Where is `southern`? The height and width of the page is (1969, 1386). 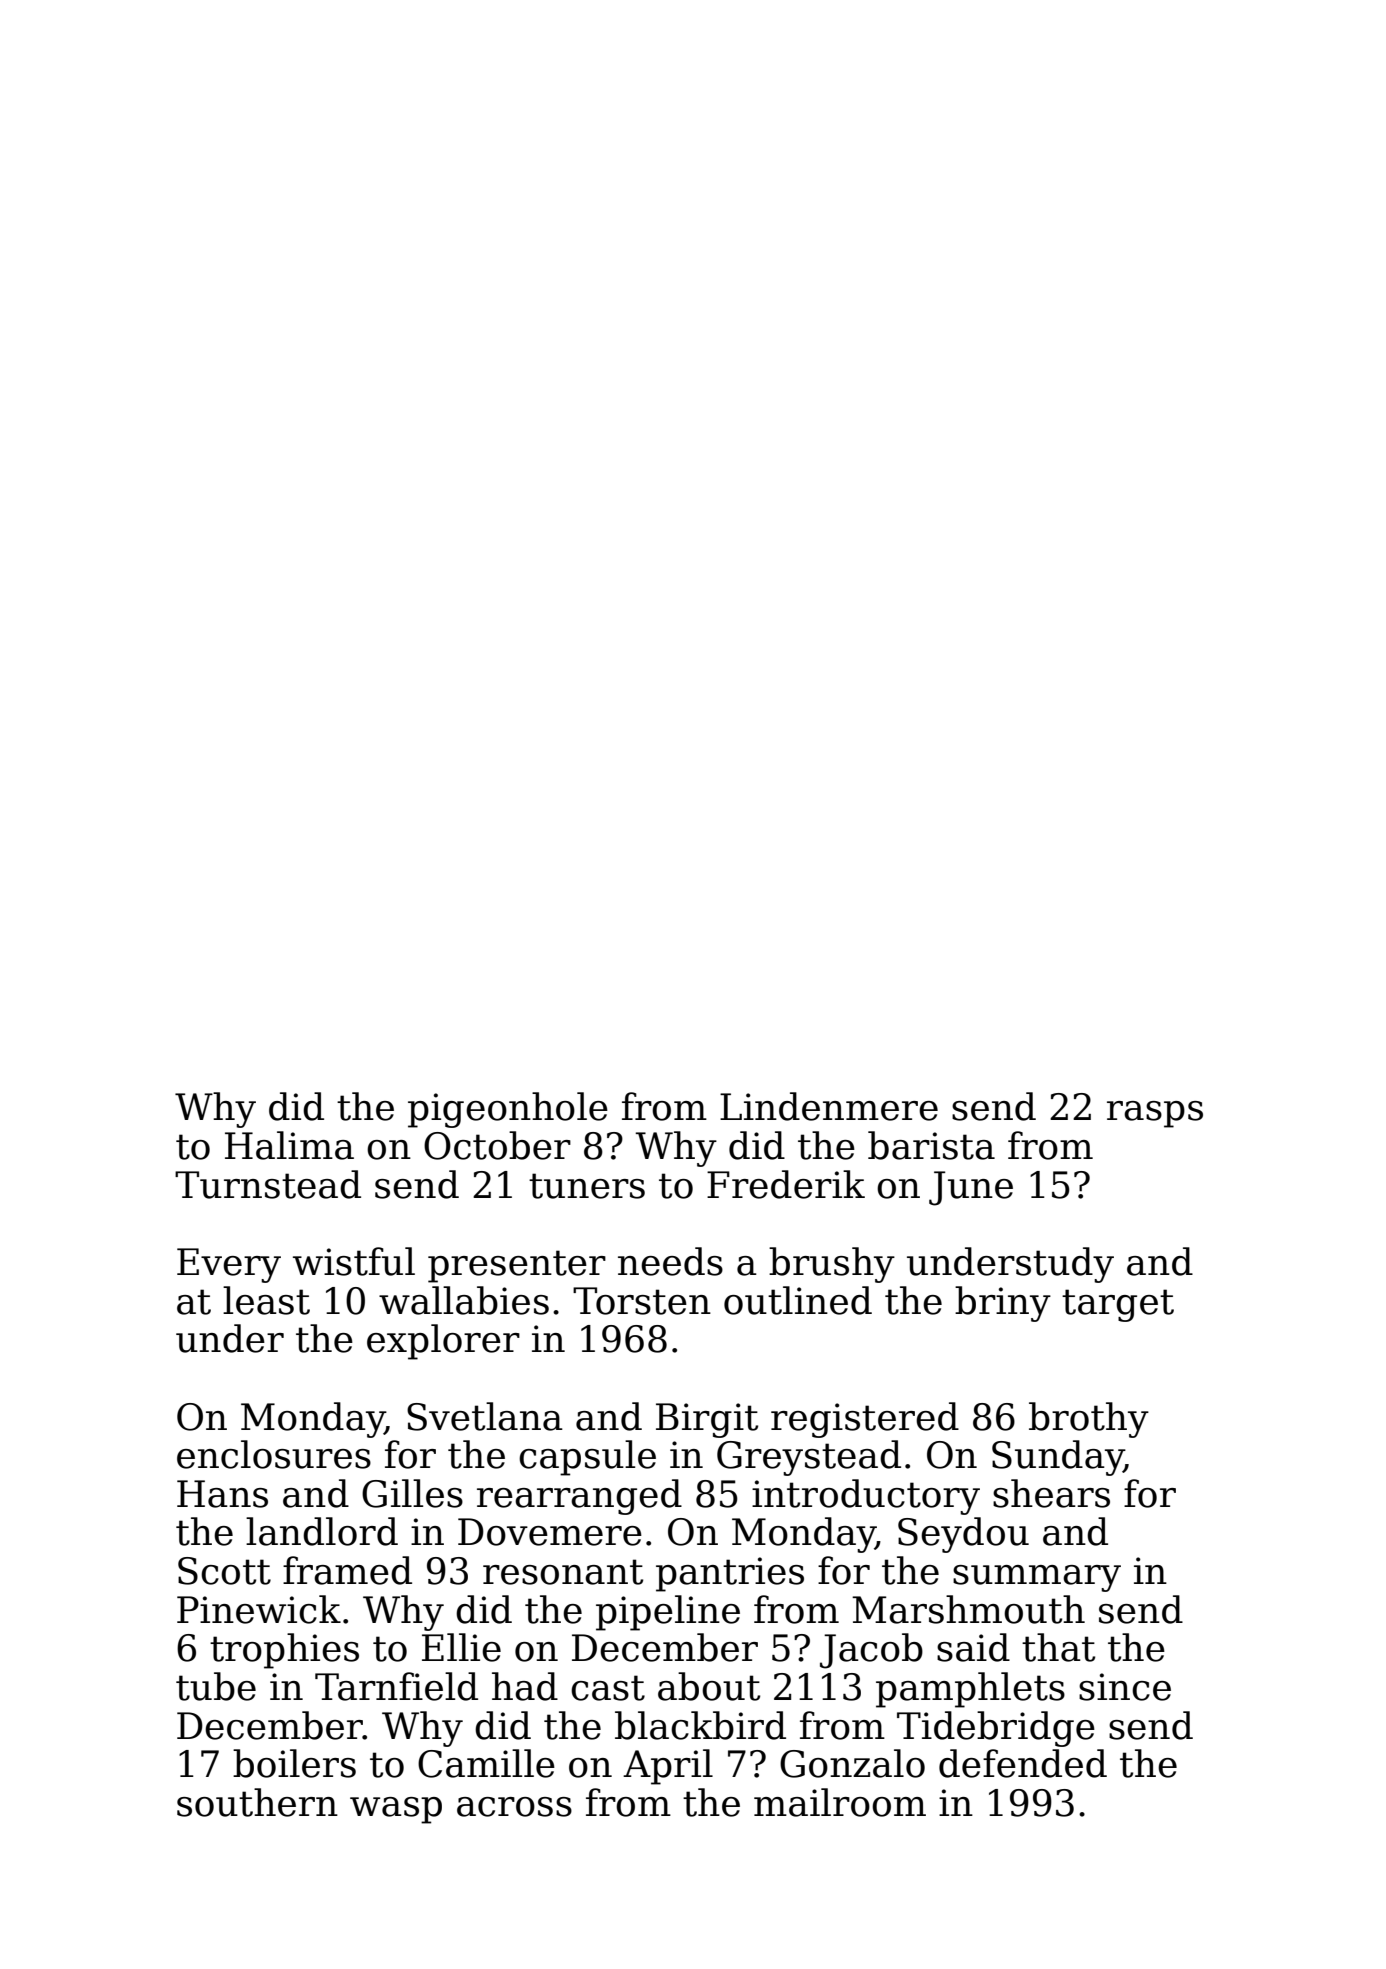 southern is located at coordinates (257, 1802).
